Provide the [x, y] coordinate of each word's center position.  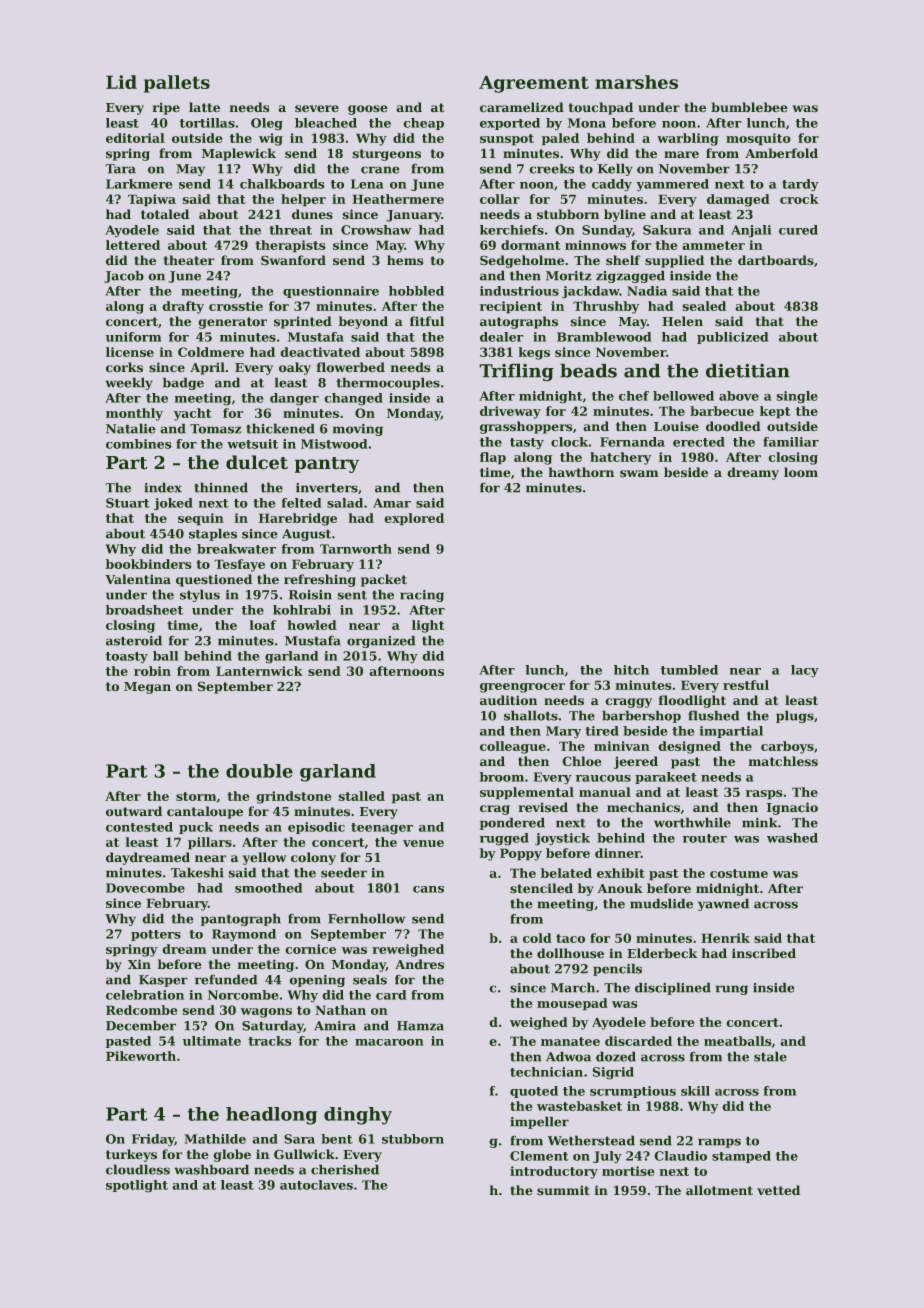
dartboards [776, 260]
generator [232, 323]
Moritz [569, 276]
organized [381, 641]
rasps [764, 795]
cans [428, 889]
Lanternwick [259, 671]
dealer [502, 337]
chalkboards [282, 184]
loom [801, 472]
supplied [674, 261]
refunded [226, 979]
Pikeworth [141, 1056]
